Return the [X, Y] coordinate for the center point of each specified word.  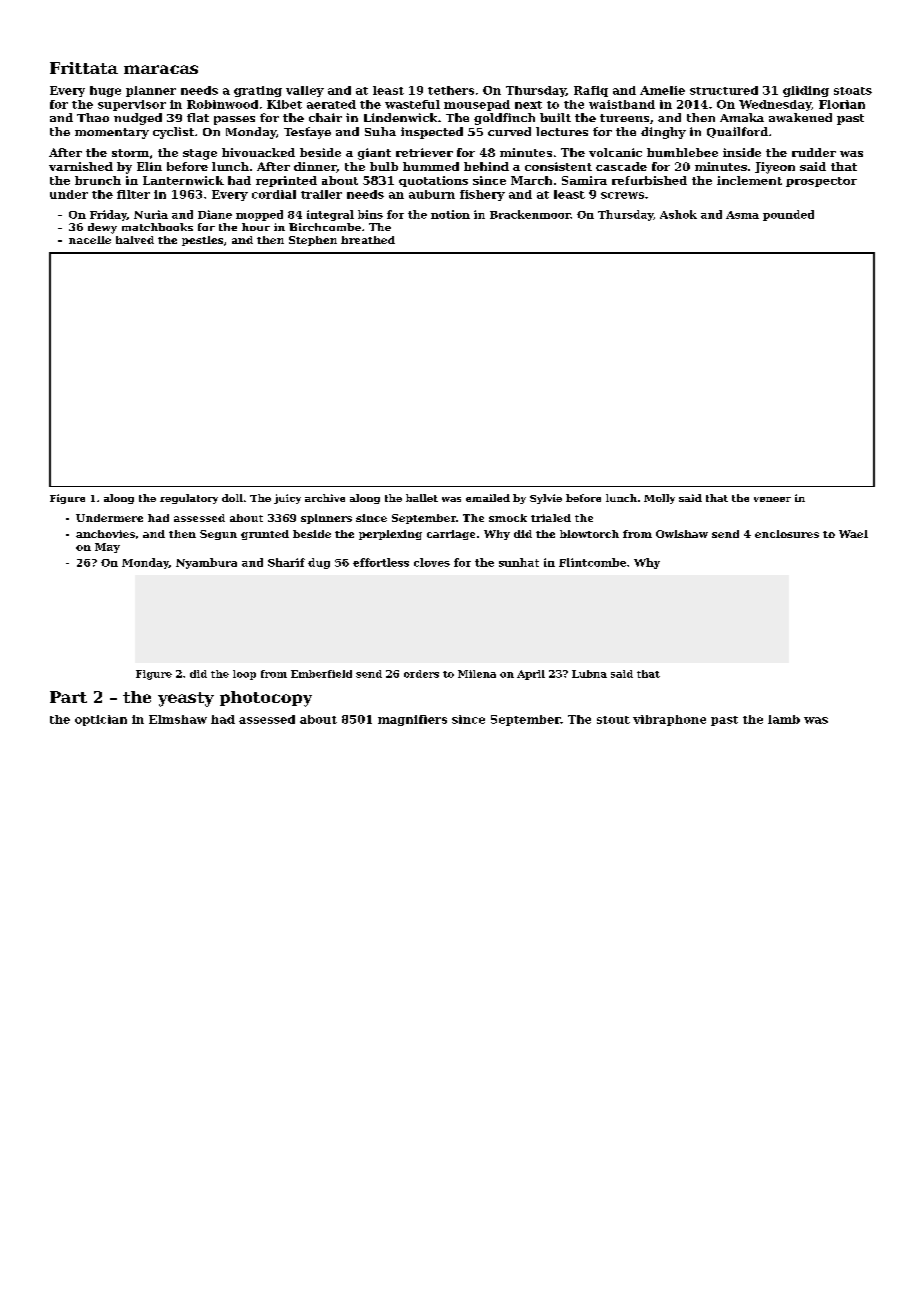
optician [101, 720]
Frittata [84, 68]
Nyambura [206, 563]
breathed [368, 240]
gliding [806, 91]
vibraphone [669, 720]
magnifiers [412, 720]
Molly [659, 499]
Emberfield [321, 674]
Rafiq [591, 91]
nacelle [90, 240]
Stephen [313, 241]
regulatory [189, 499]
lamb [784, 719]
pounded [788, 215]
